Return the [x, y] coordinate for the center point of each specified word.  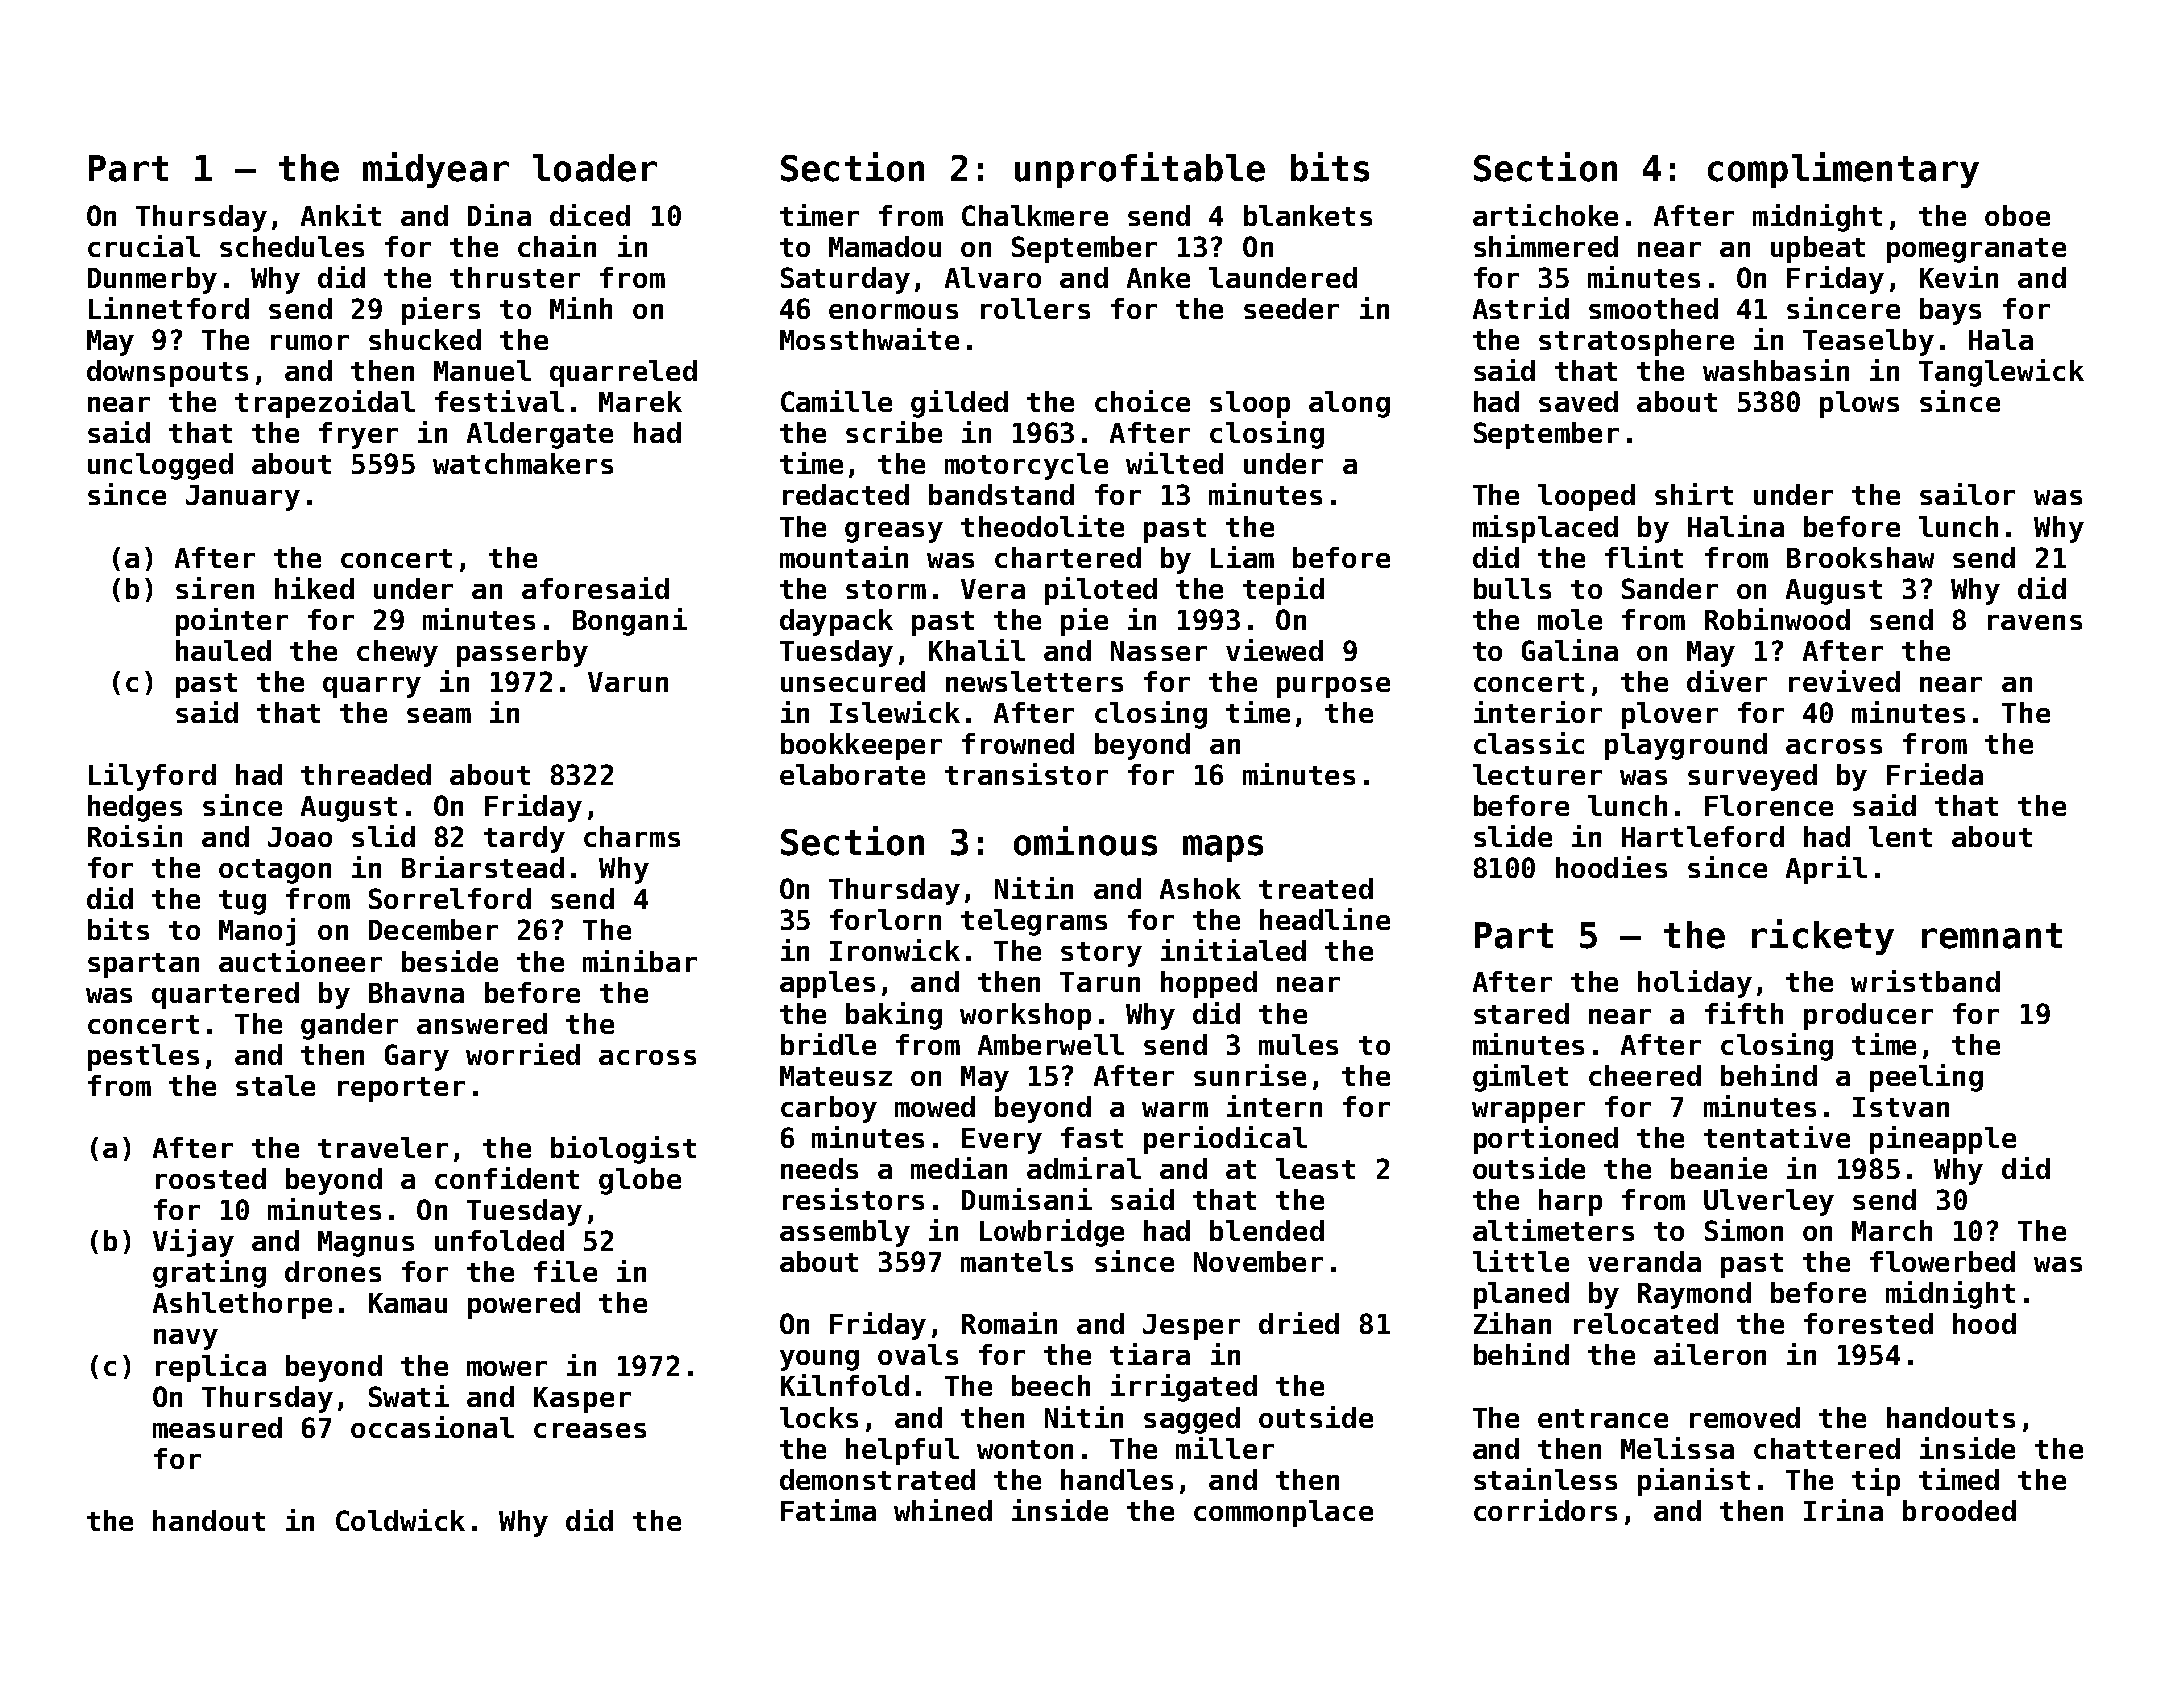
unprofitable [1140, 170]
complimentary [1843, 170]
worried [523, 1054]
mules [1298, 1044]
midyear [436, 170]
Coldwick [400, 1520]
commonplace [1283, 1513]
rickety [1823, 937]
